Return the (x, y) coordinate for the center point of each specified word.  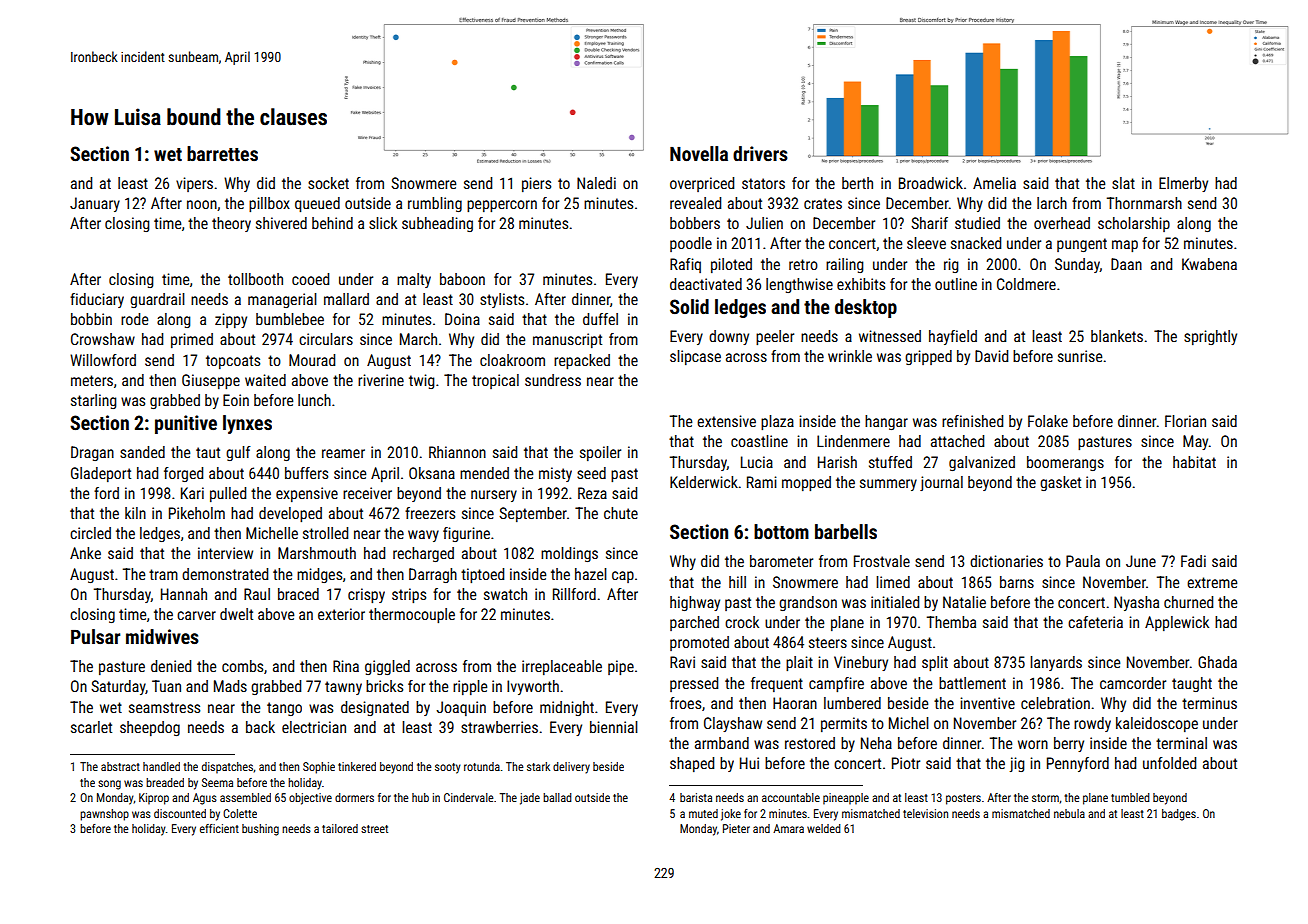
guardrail (157, 300)
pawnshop (104, 815)
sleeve (926, 243)
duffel (600, 319)
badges (1179, 815)
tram (163, 574)
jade (530, 799)
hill (737, 582)
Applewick (1177, 623)
